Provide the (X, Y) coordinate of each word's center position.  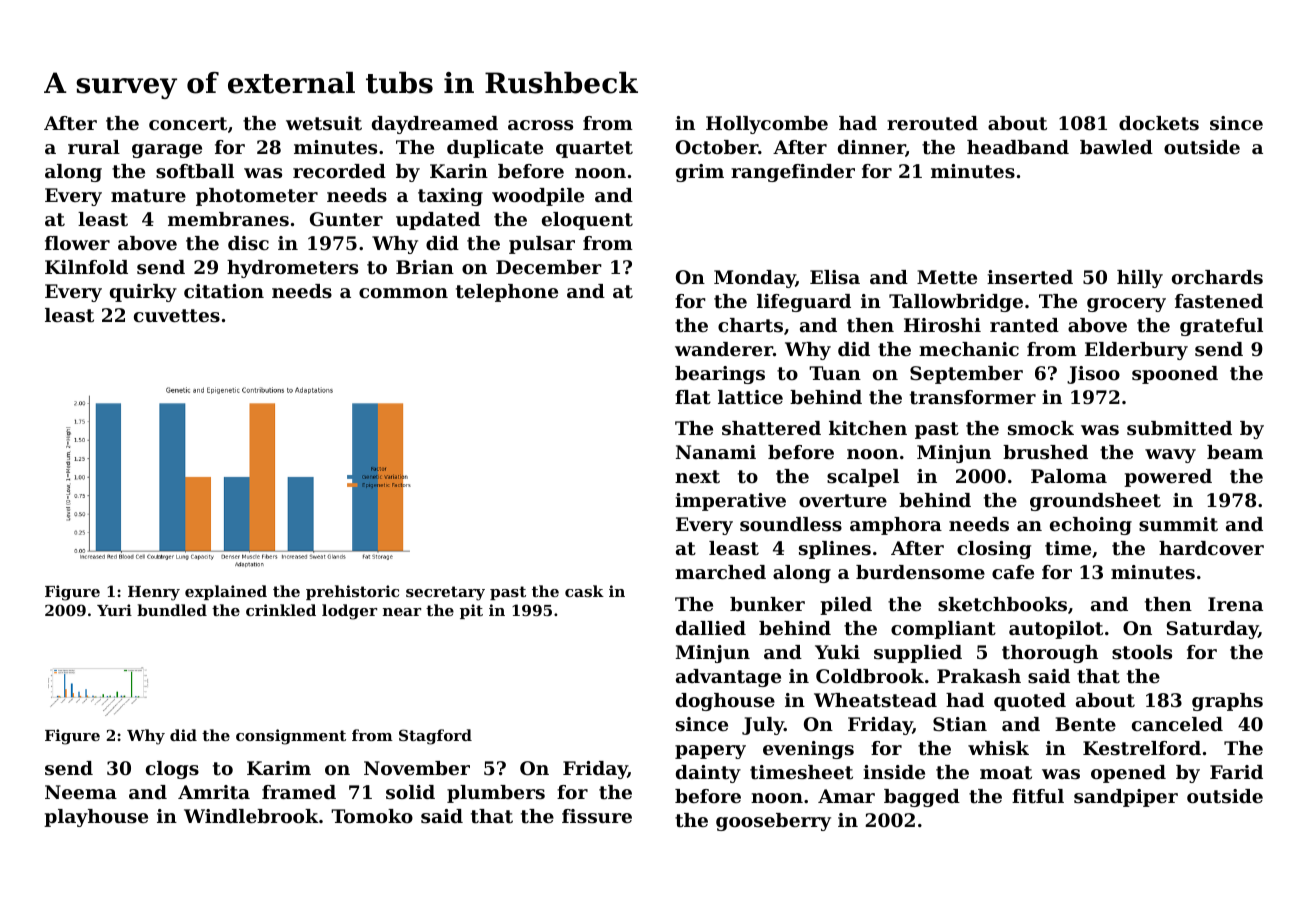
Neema (81, 792)
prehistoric (352, 592)
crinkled (281, 610)
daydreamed (435, 125)
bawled (1116, 147)
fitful (1038, 796)
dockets (1159, 123)
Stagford (435, 737)
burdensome (920, 572)
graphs (1227, 702)
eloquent (587, 221)
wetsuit (324, 123)
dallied (711, 628)
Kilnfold (86, 267)
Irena (1235, 604)
